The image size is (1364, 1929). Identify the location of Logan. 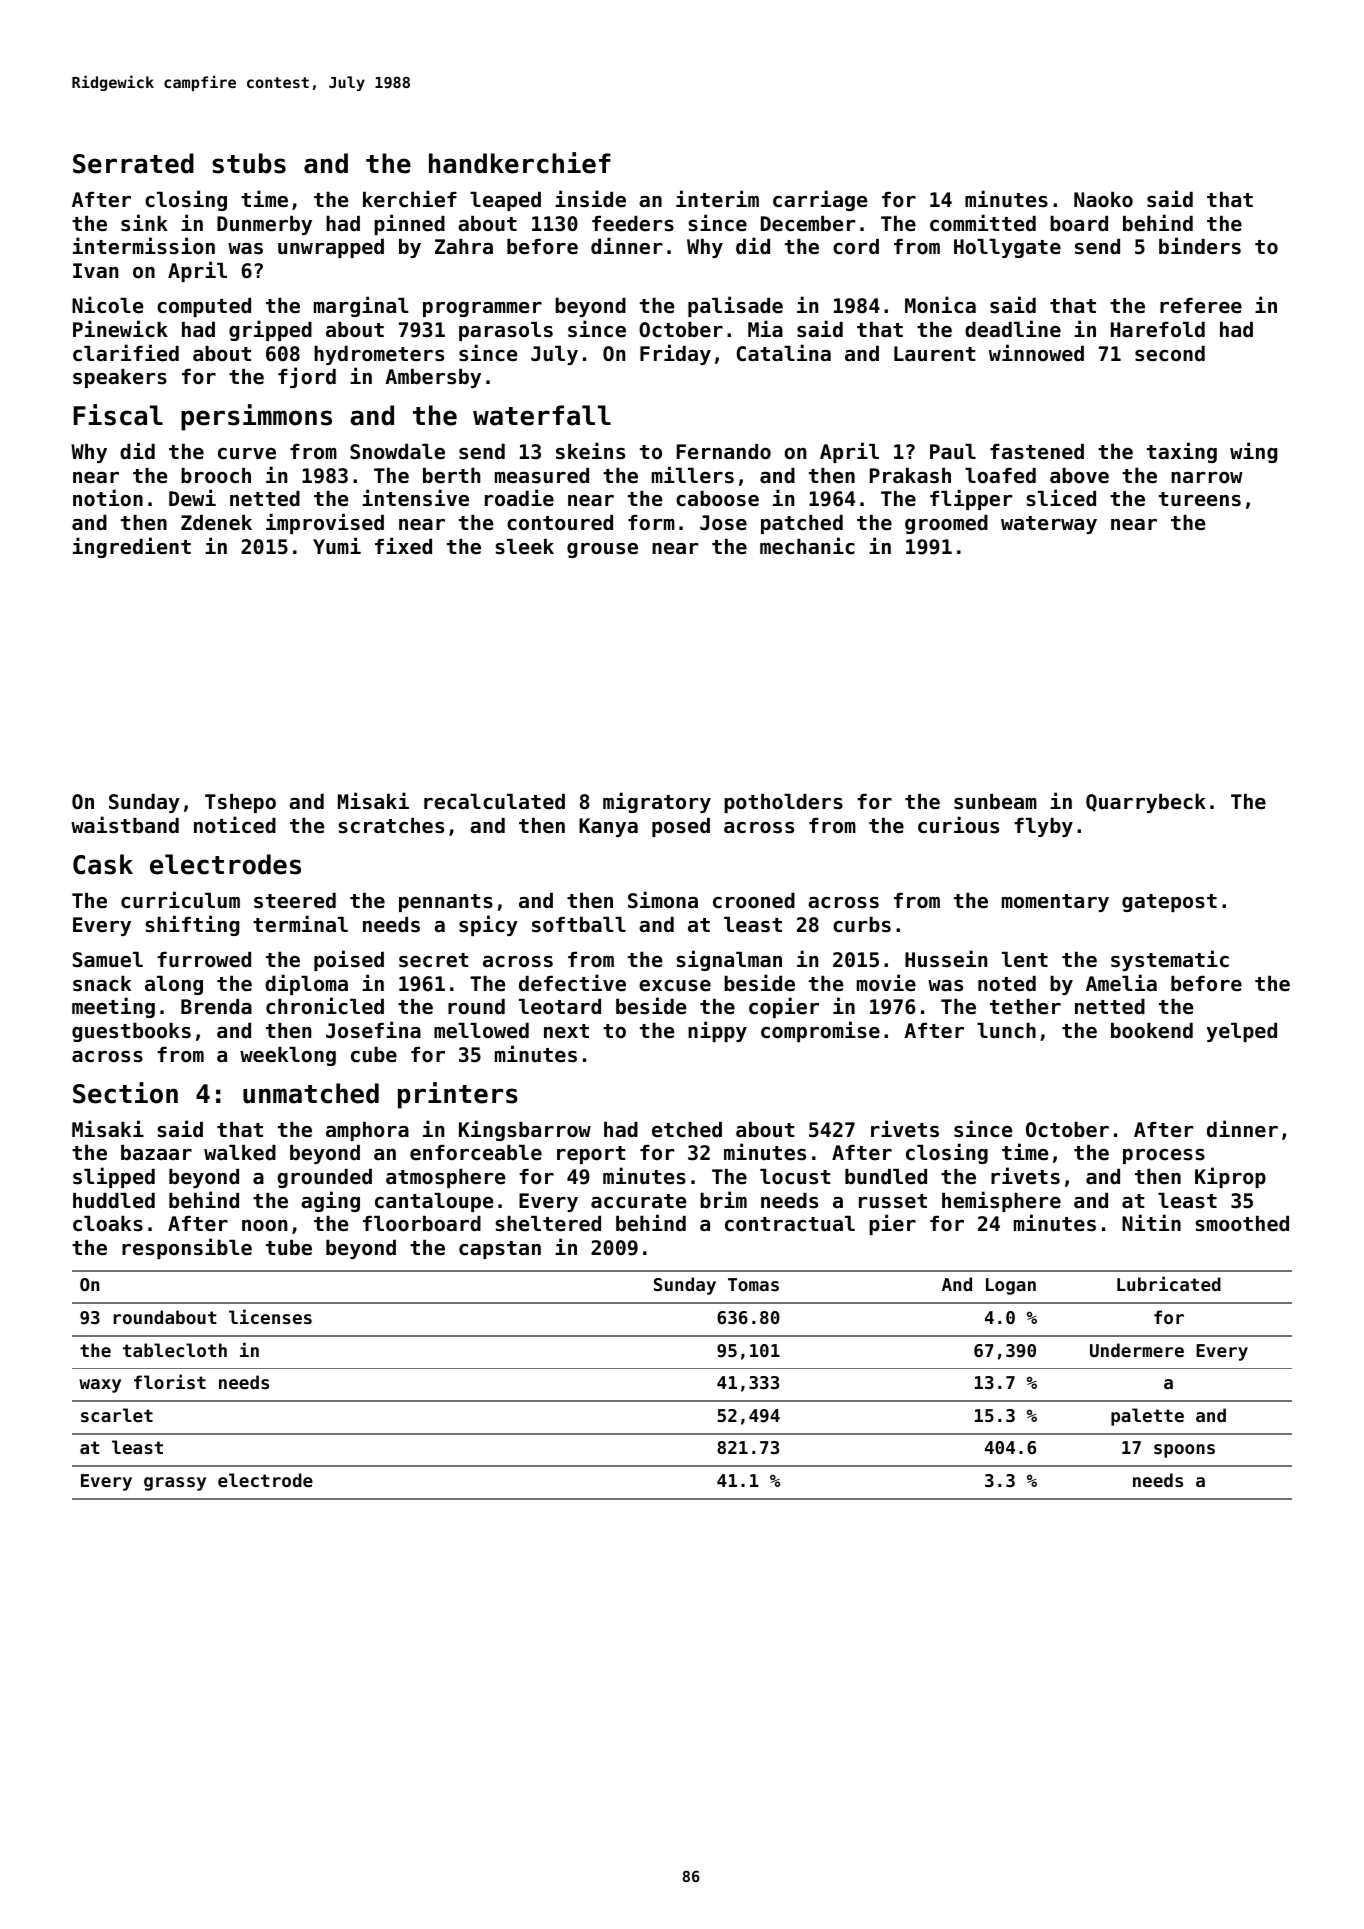
(1011, 1286).
